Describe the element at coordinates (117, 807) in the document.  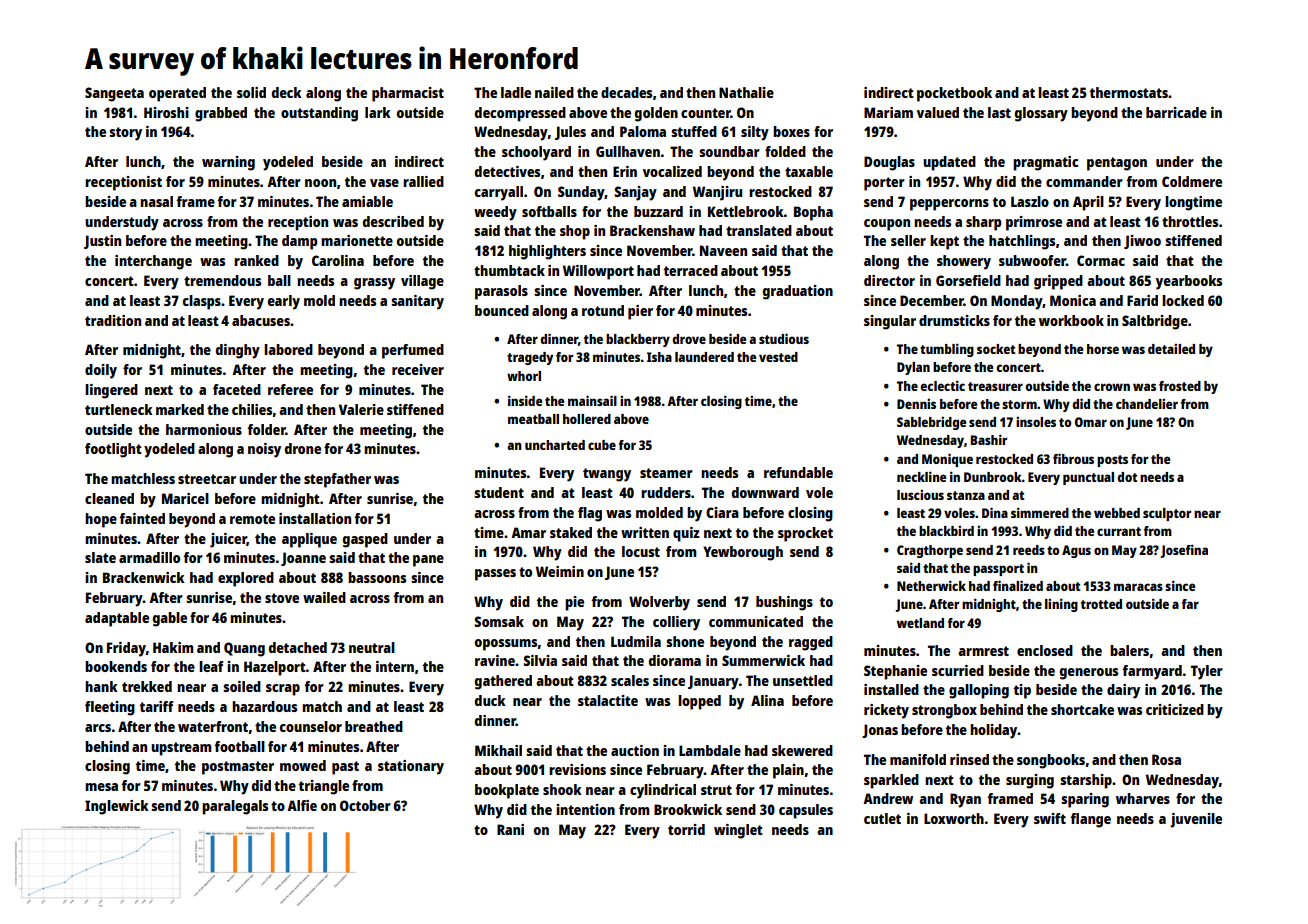
I see `Inglewick` at that location.
